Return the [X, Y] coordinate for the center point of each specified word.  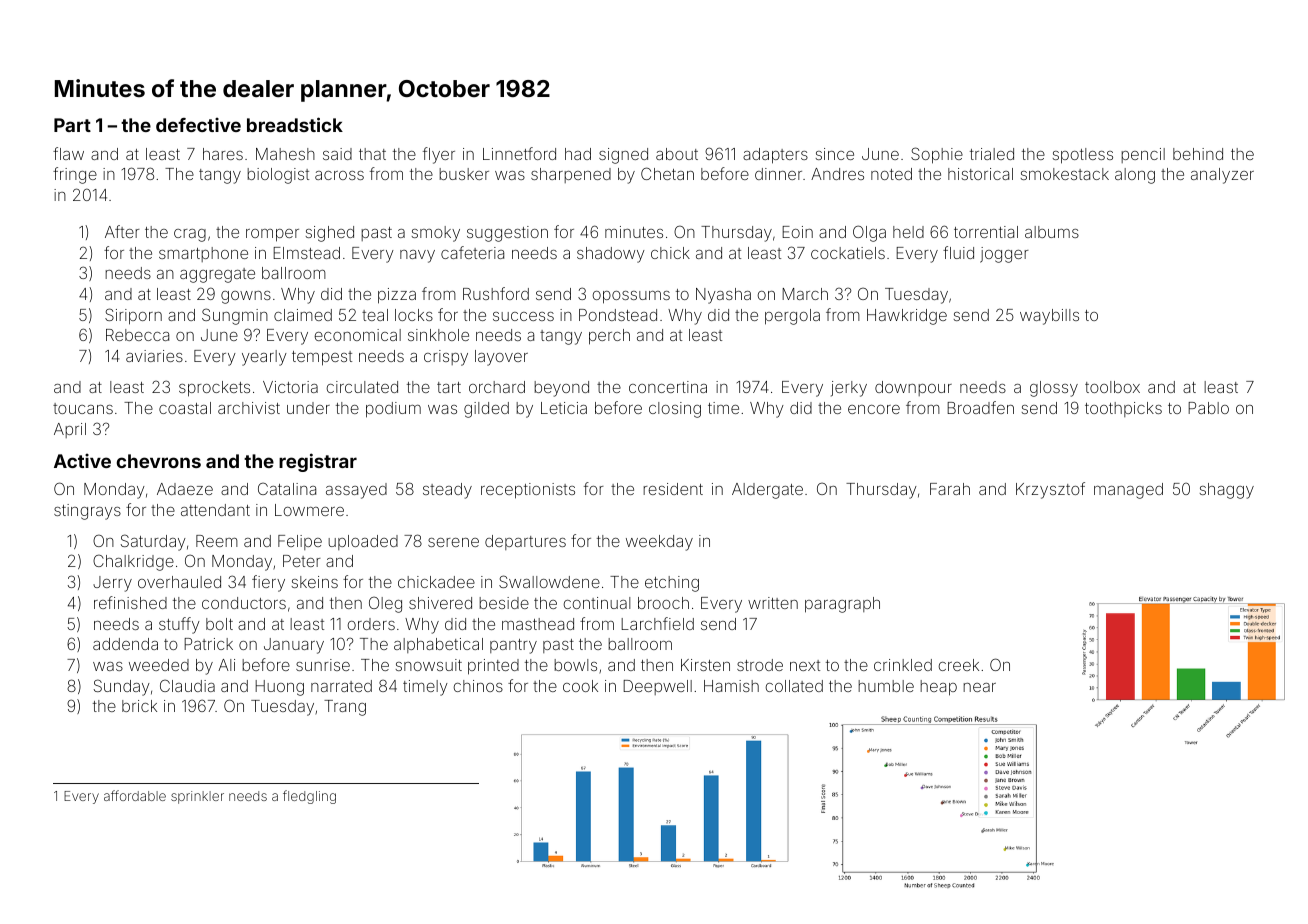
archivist [249, 408]
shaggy [1227, 491]
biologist [278, 176]
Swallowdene [549, 581]
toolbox [1112, 387]
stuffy [179, 625]
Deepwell [657, 687]
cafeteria [472, 252]
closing [675, 410]
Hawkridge [907, 317]
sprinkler [197, 797]
